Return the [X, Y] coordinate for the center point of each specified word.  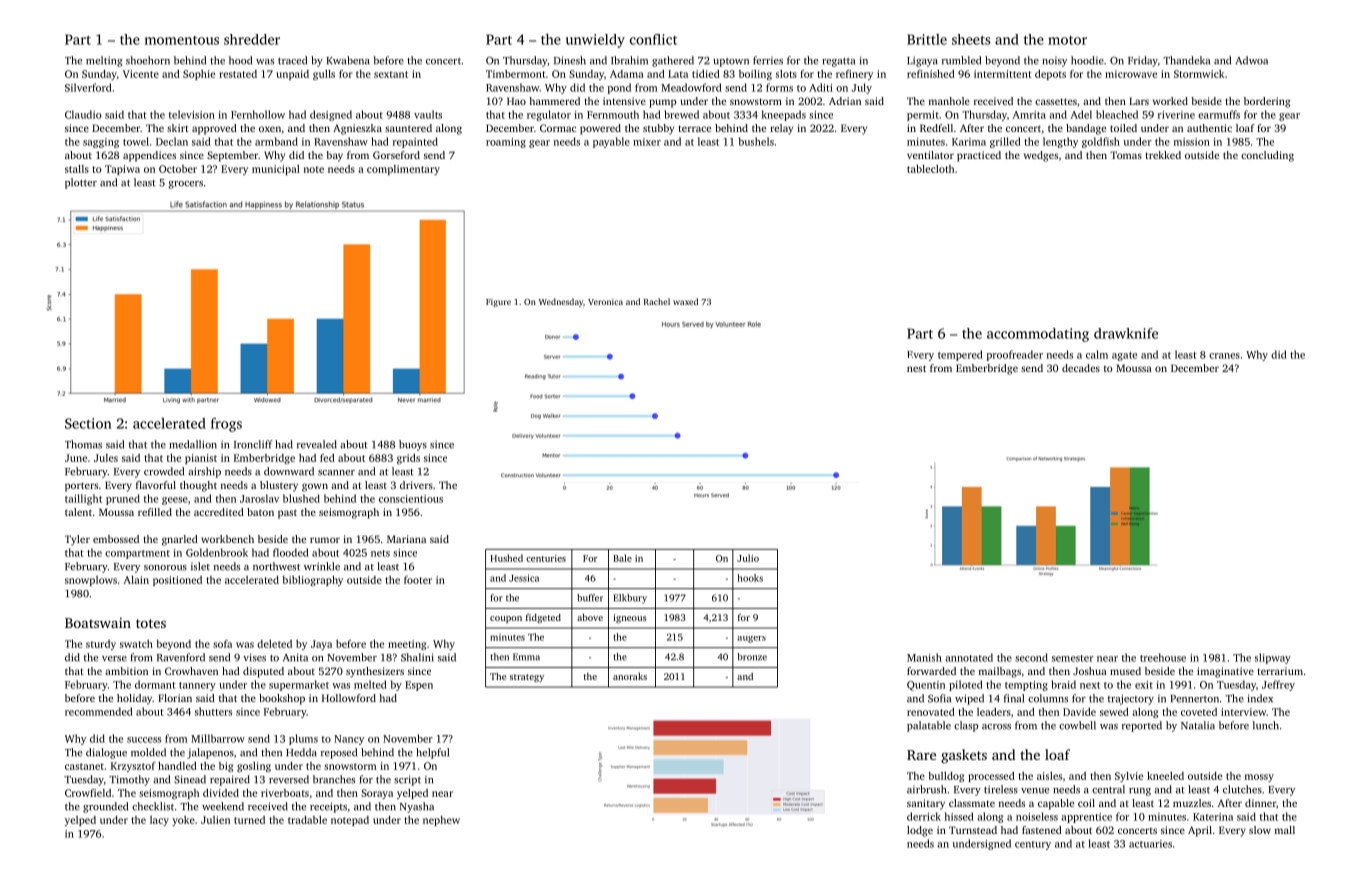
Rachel [657, 301]
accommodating [1038, 335]
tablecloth [930, 169]
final [1014, 698]
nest [916, 368]
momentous [182, 40]
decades [1081, 368]
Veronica [605, 302]
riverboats [285, 793]
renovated [931, 712]
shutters [213, 711]
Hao [516, 101]
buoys [413, 445]
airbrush [926, 789]
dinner [1260, 803]
